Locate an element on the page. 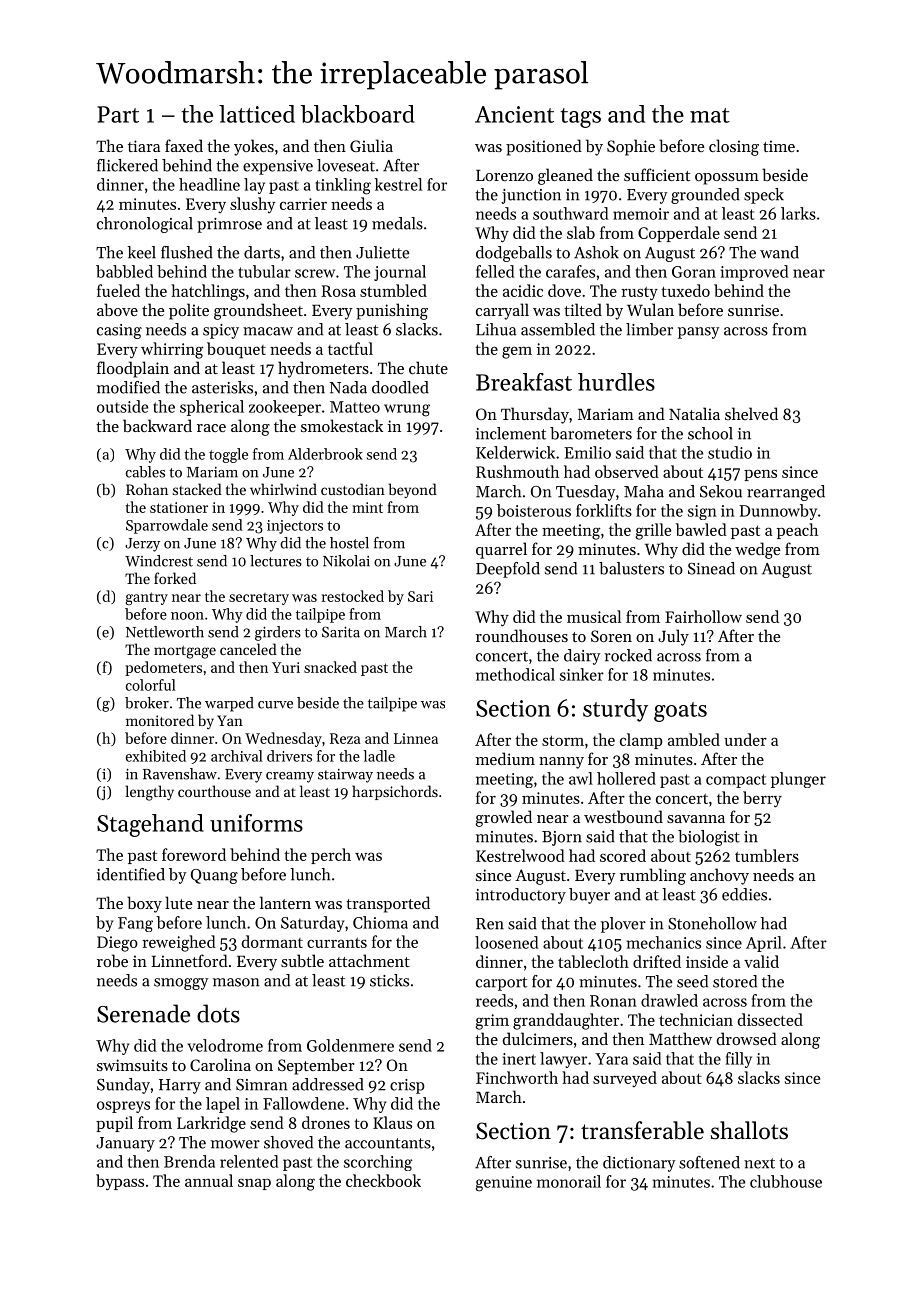  peach is located at coordinates (797, 531).
